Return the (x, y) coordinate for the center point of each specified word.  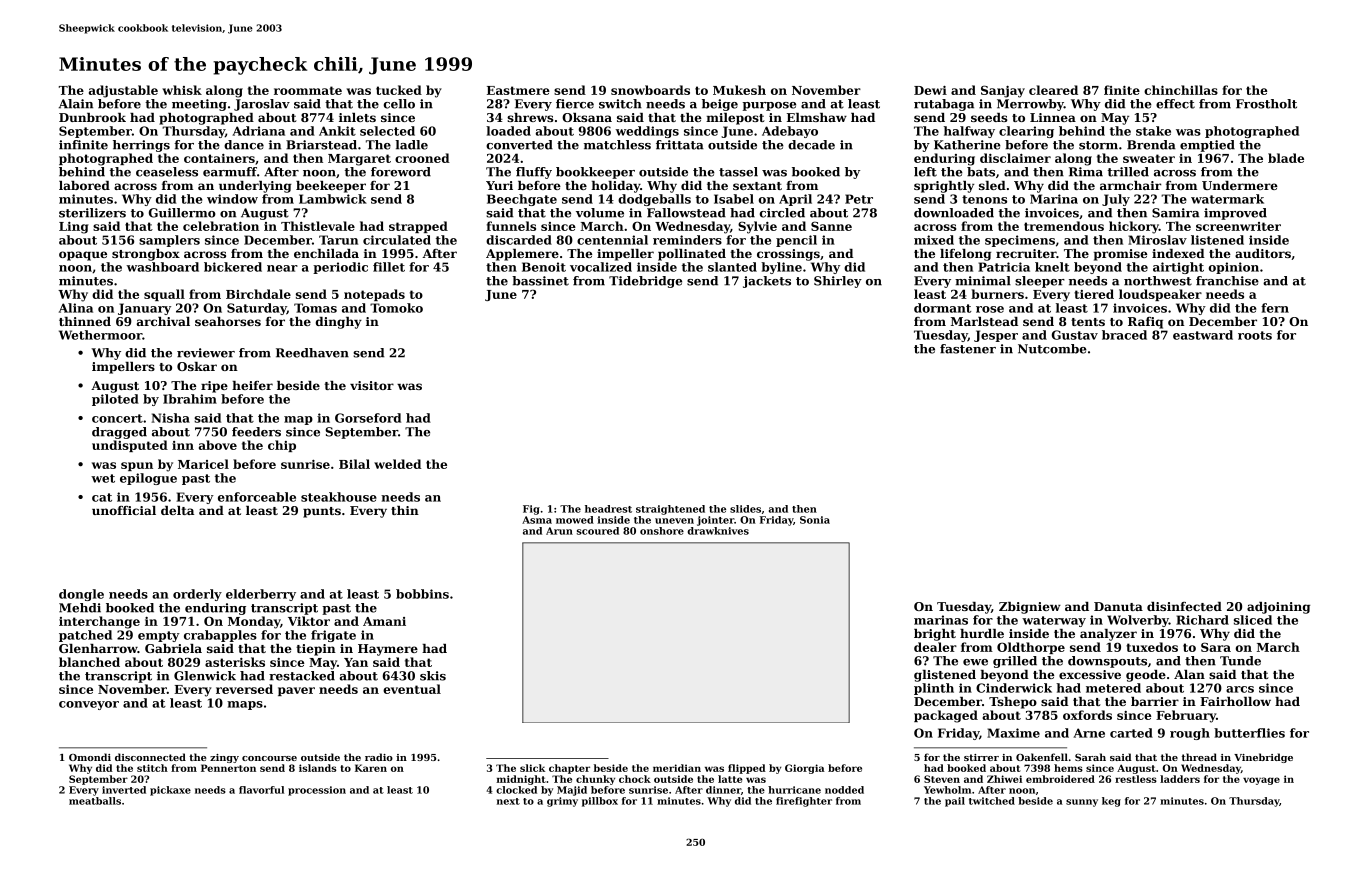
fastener (968, 349)
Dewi (930, 90)
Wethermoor (100, 335)
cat (102, 497)
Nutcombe (1052, 349)
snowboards (650, 90)
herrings (141, 146)
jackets (767, 282)
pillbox (600, 802)
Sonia (815, 520)
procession (317, 791)
